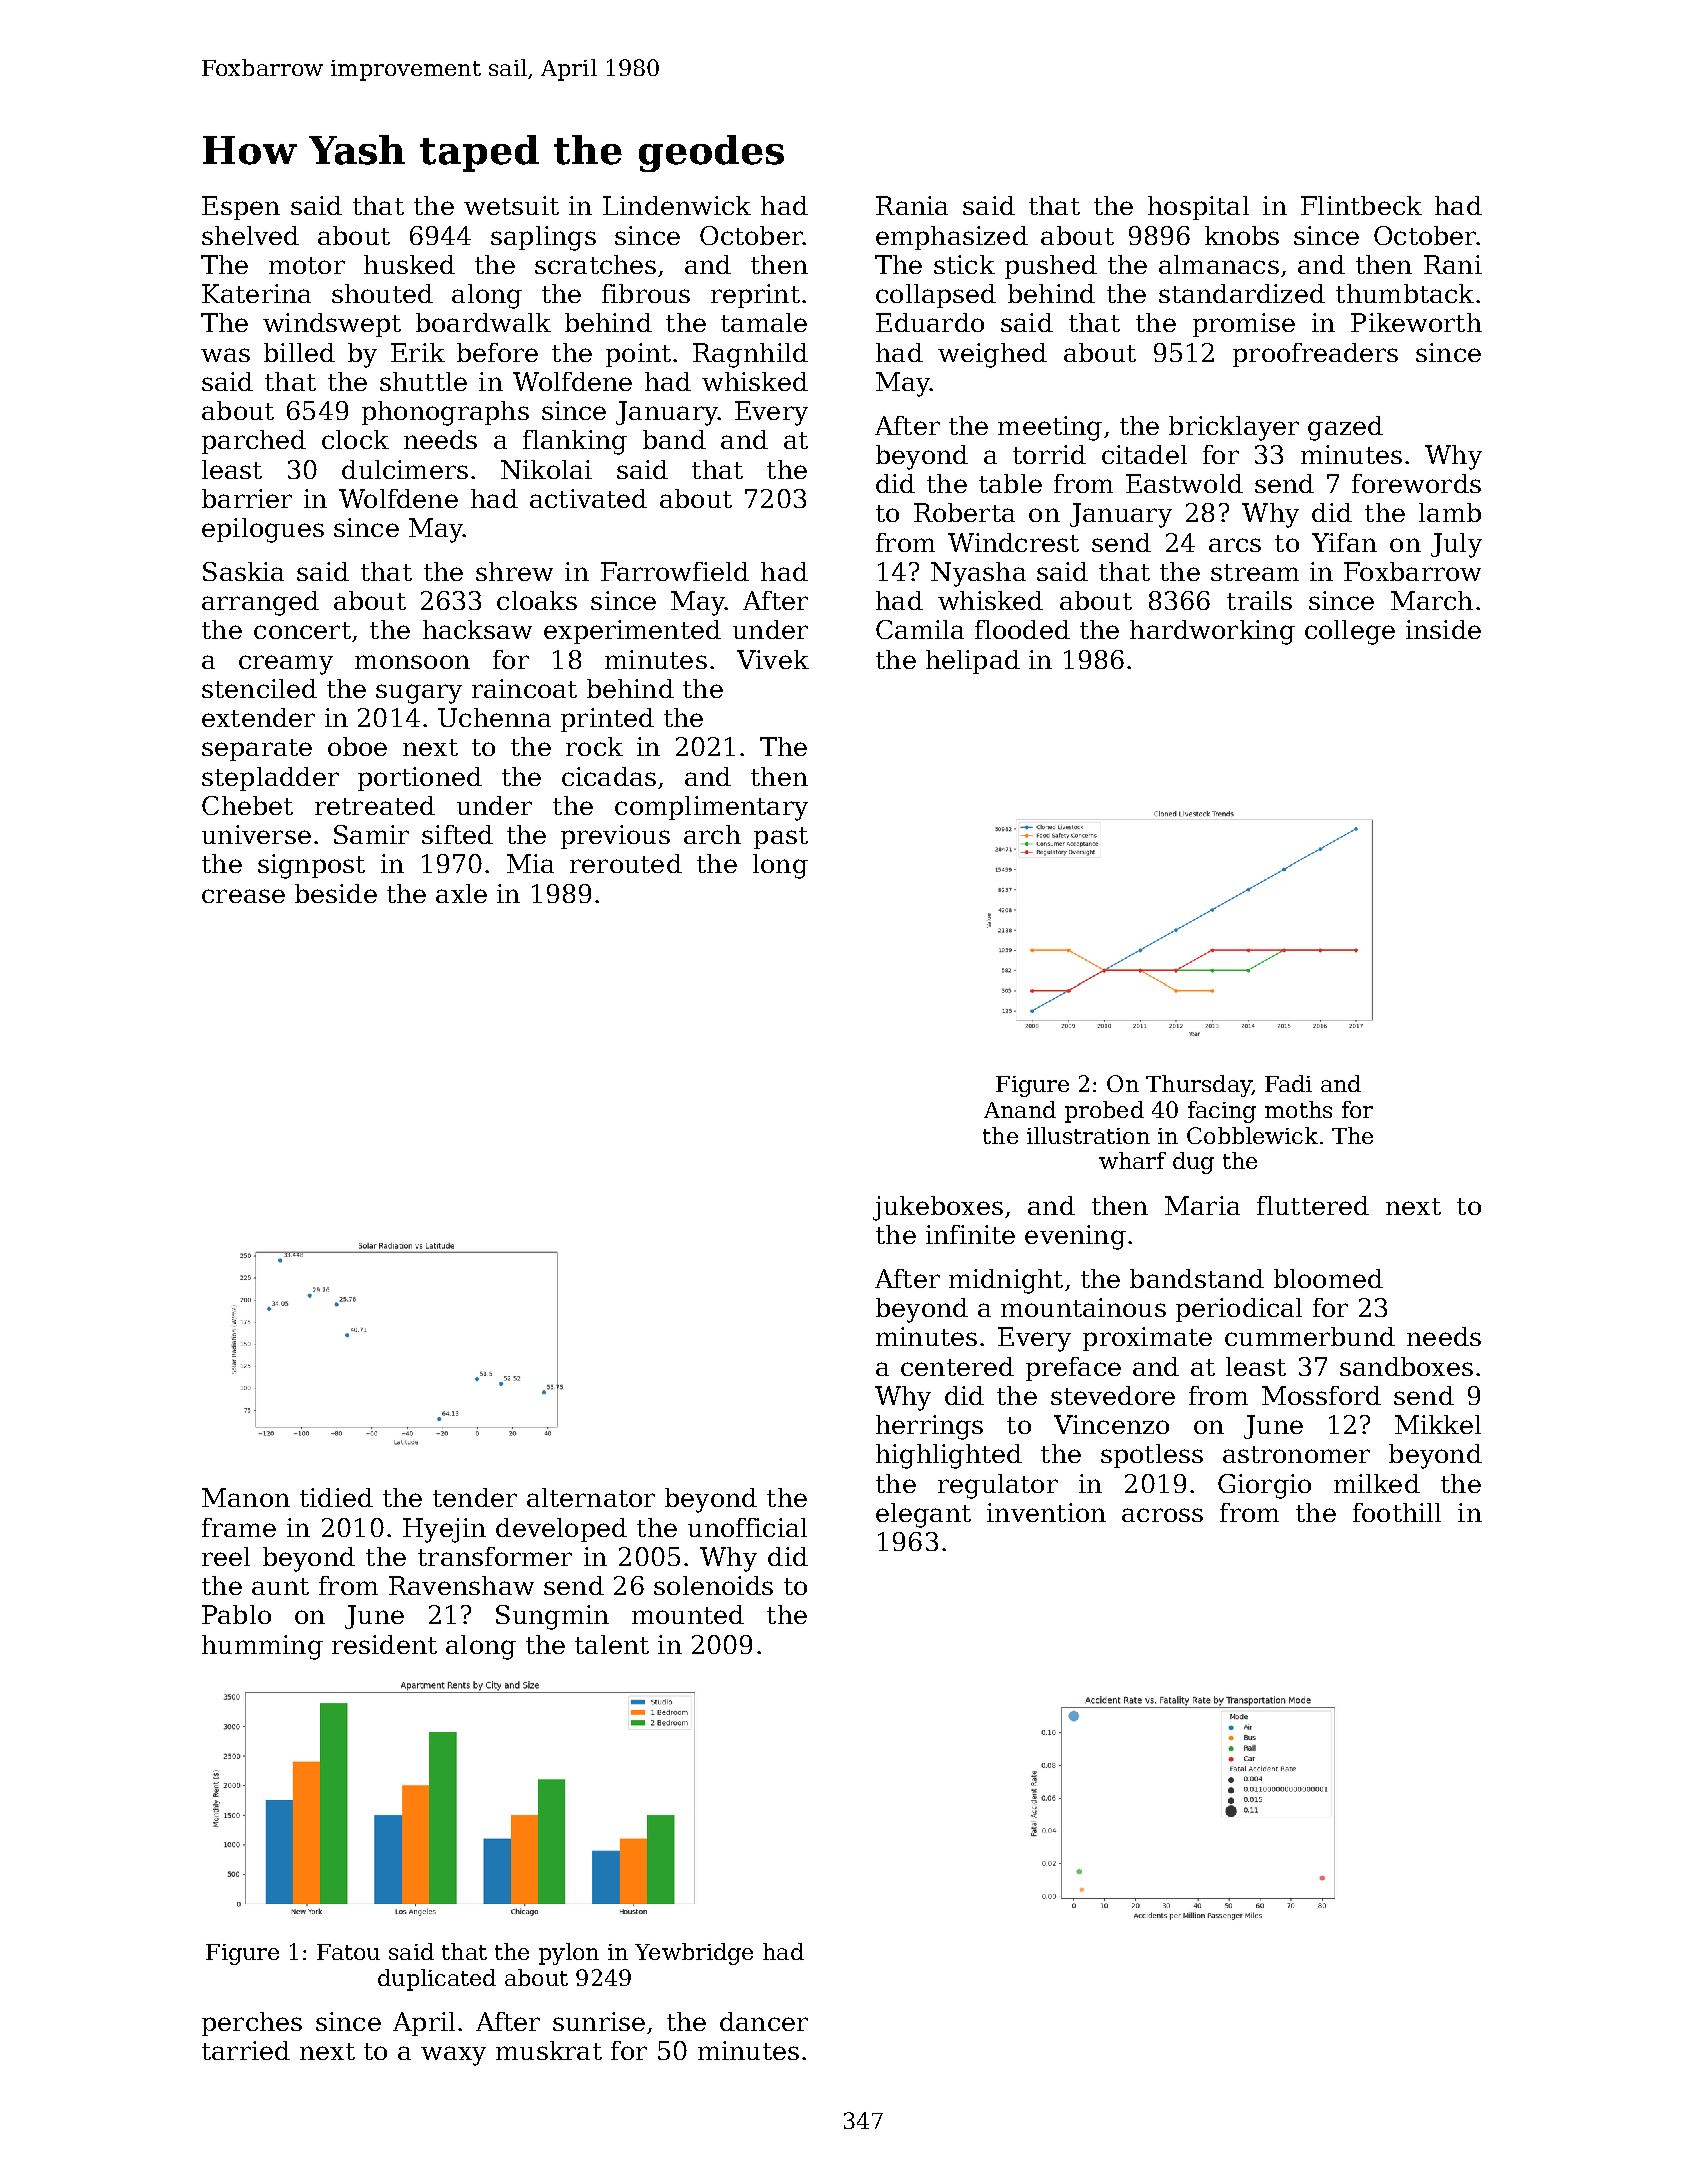  Describe the element at coordinates (646, 293) in the document. I see `fibrous` at that location.
